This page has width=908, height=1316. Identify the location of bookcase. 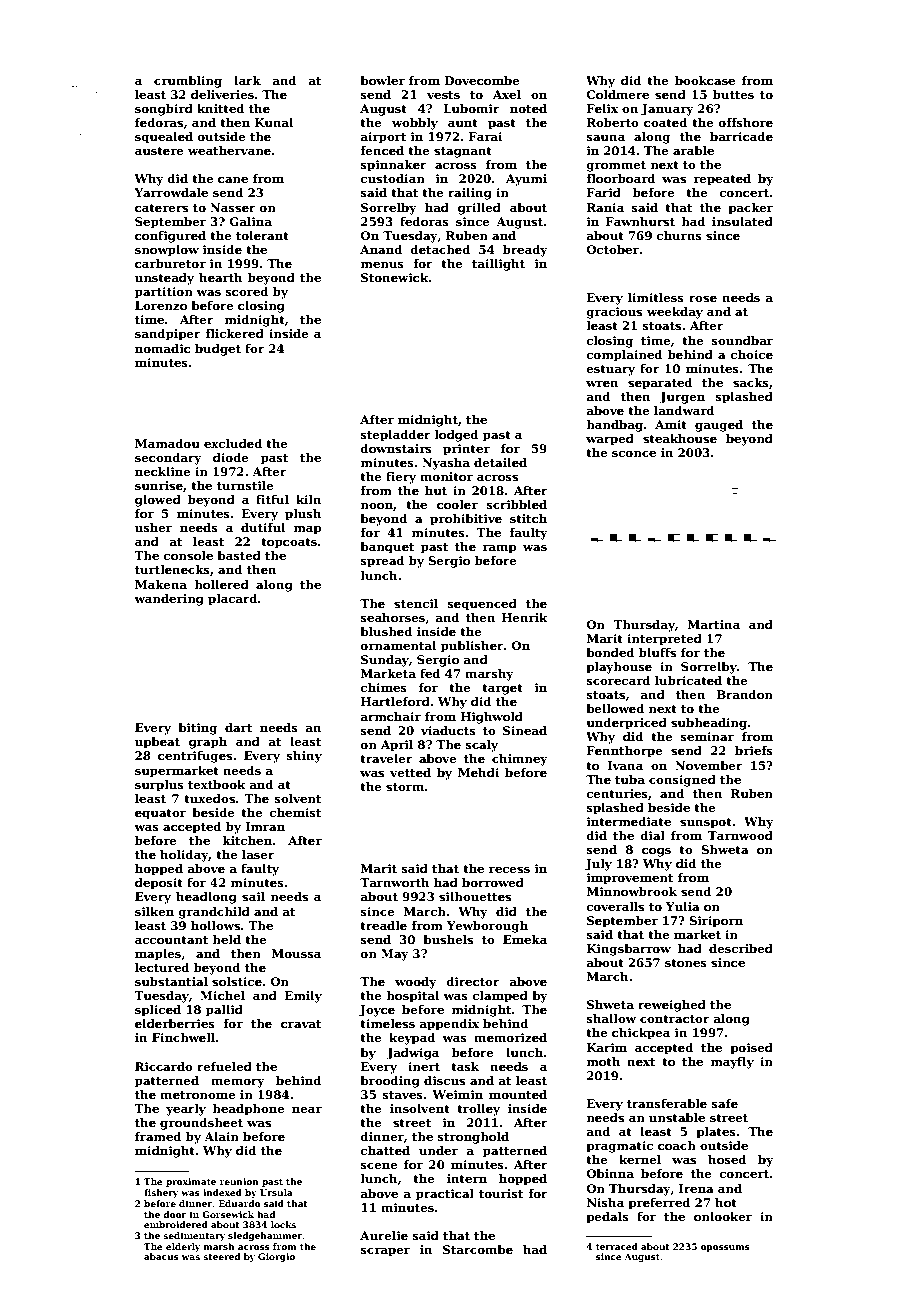
(705, 80).
